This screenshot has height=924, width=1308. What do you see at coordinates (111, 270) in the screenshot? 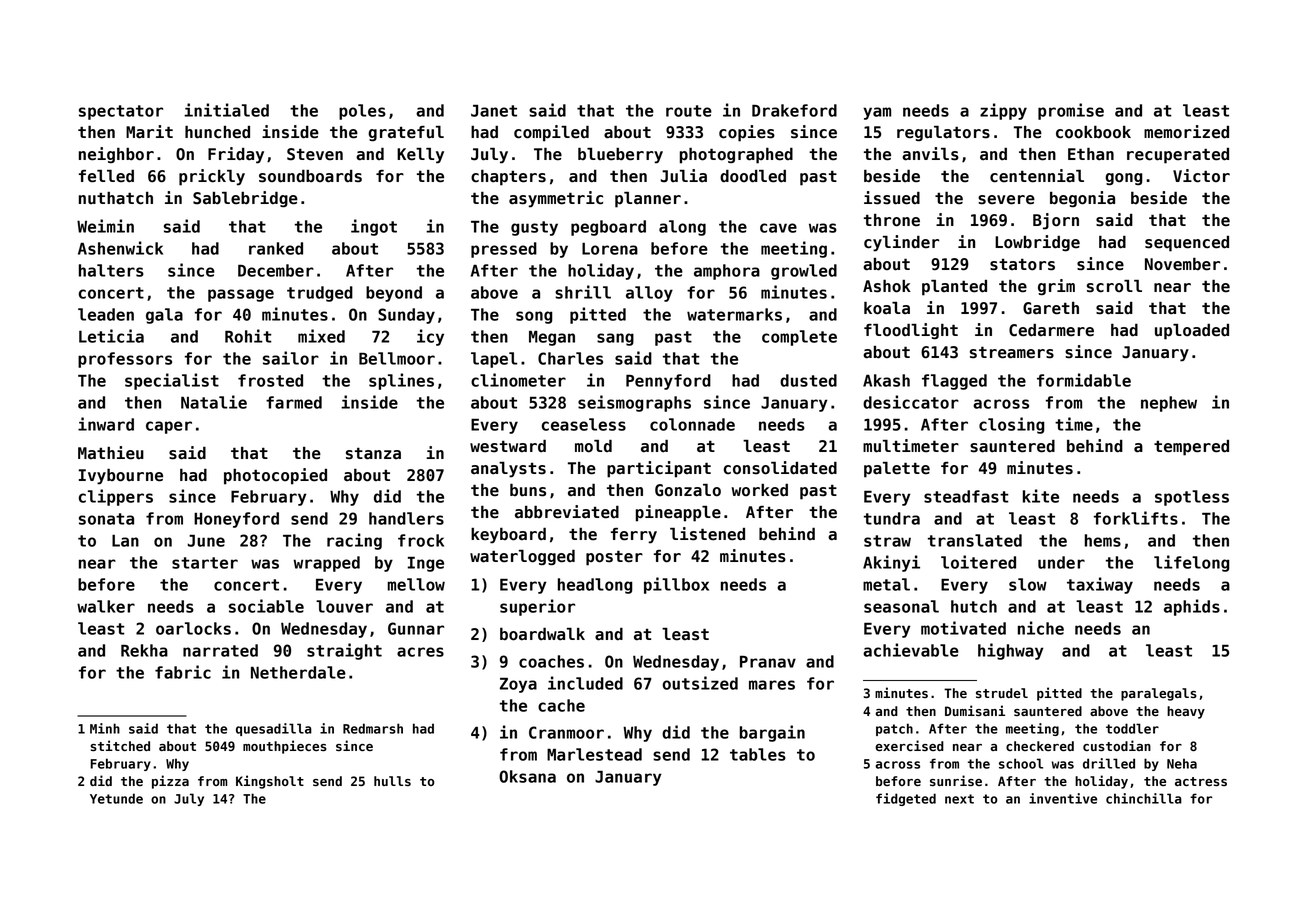
I see `halters` at bounding box center [111, 270].
